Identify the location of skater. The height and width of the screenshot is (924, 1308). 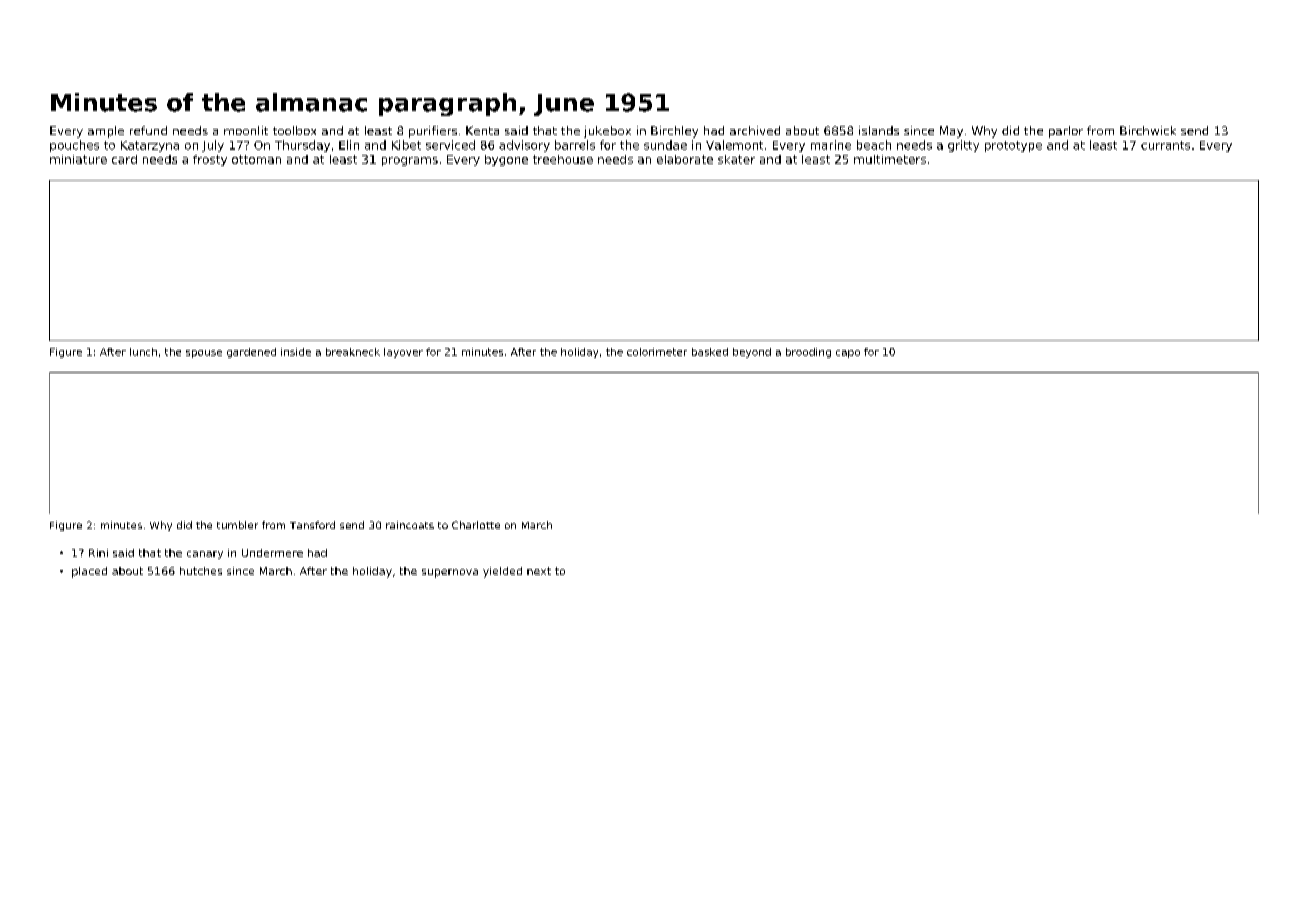
(736, 159).
